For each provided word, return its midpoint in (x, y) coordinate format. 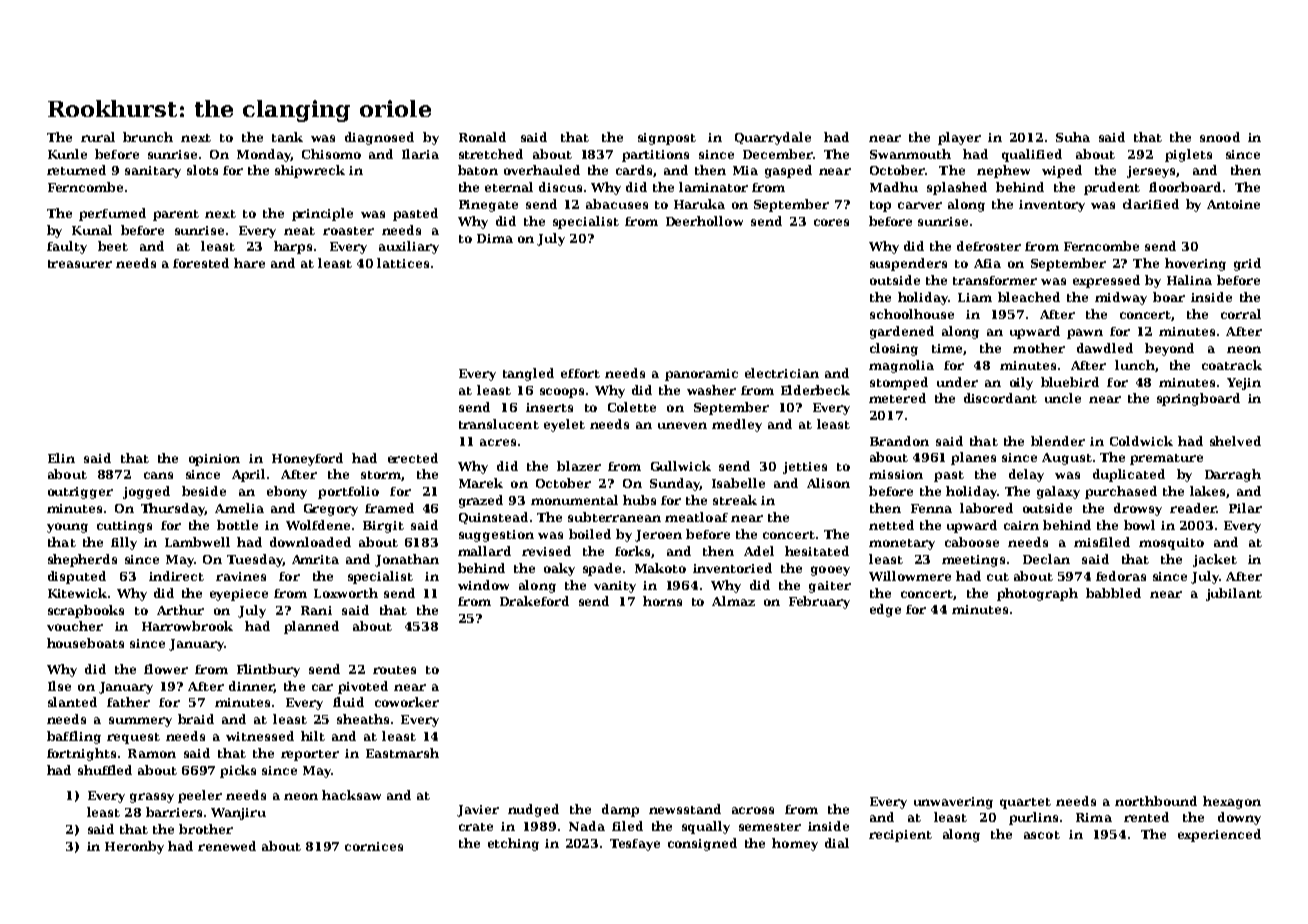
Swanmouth (910, 154)
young (67, 528)
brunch (148, 137)
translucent (499, 424)
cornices (374, 846)
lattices (403, 263)
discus (560, 187)
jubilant (1234, 594)
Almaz (733, 601)
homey (795, 844)
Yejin (1244, 384)
